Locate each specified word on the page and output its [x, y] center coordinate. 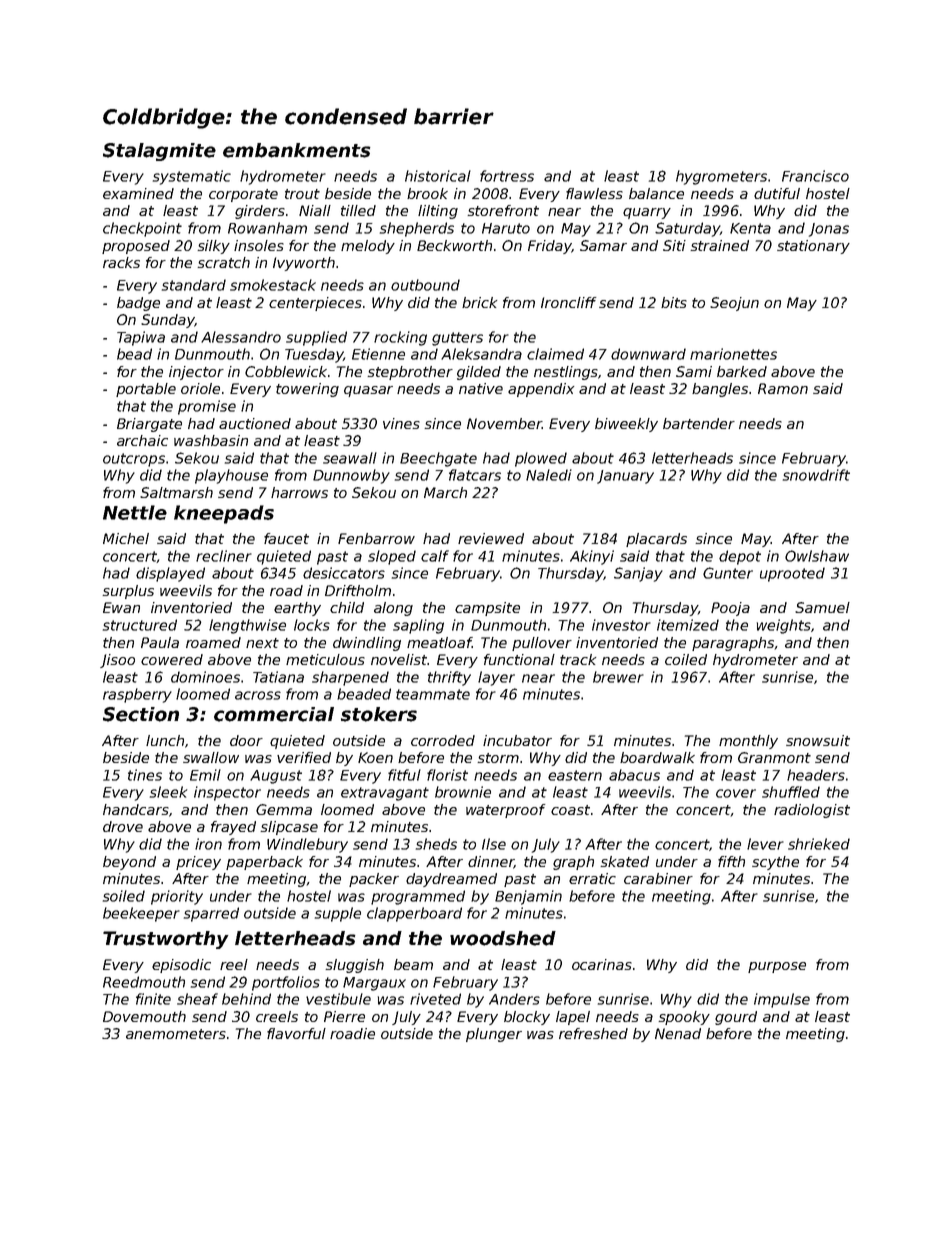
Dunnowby [351, 476]
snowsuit [818, 740]
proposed [136, 247]
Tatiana [278, 677]
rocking [400, 338]
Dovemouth [144, 1016]
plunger [494, 1035]
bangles [720, 390]
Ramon [783, 388]
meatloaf [439, 642]
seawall [350, 458]
